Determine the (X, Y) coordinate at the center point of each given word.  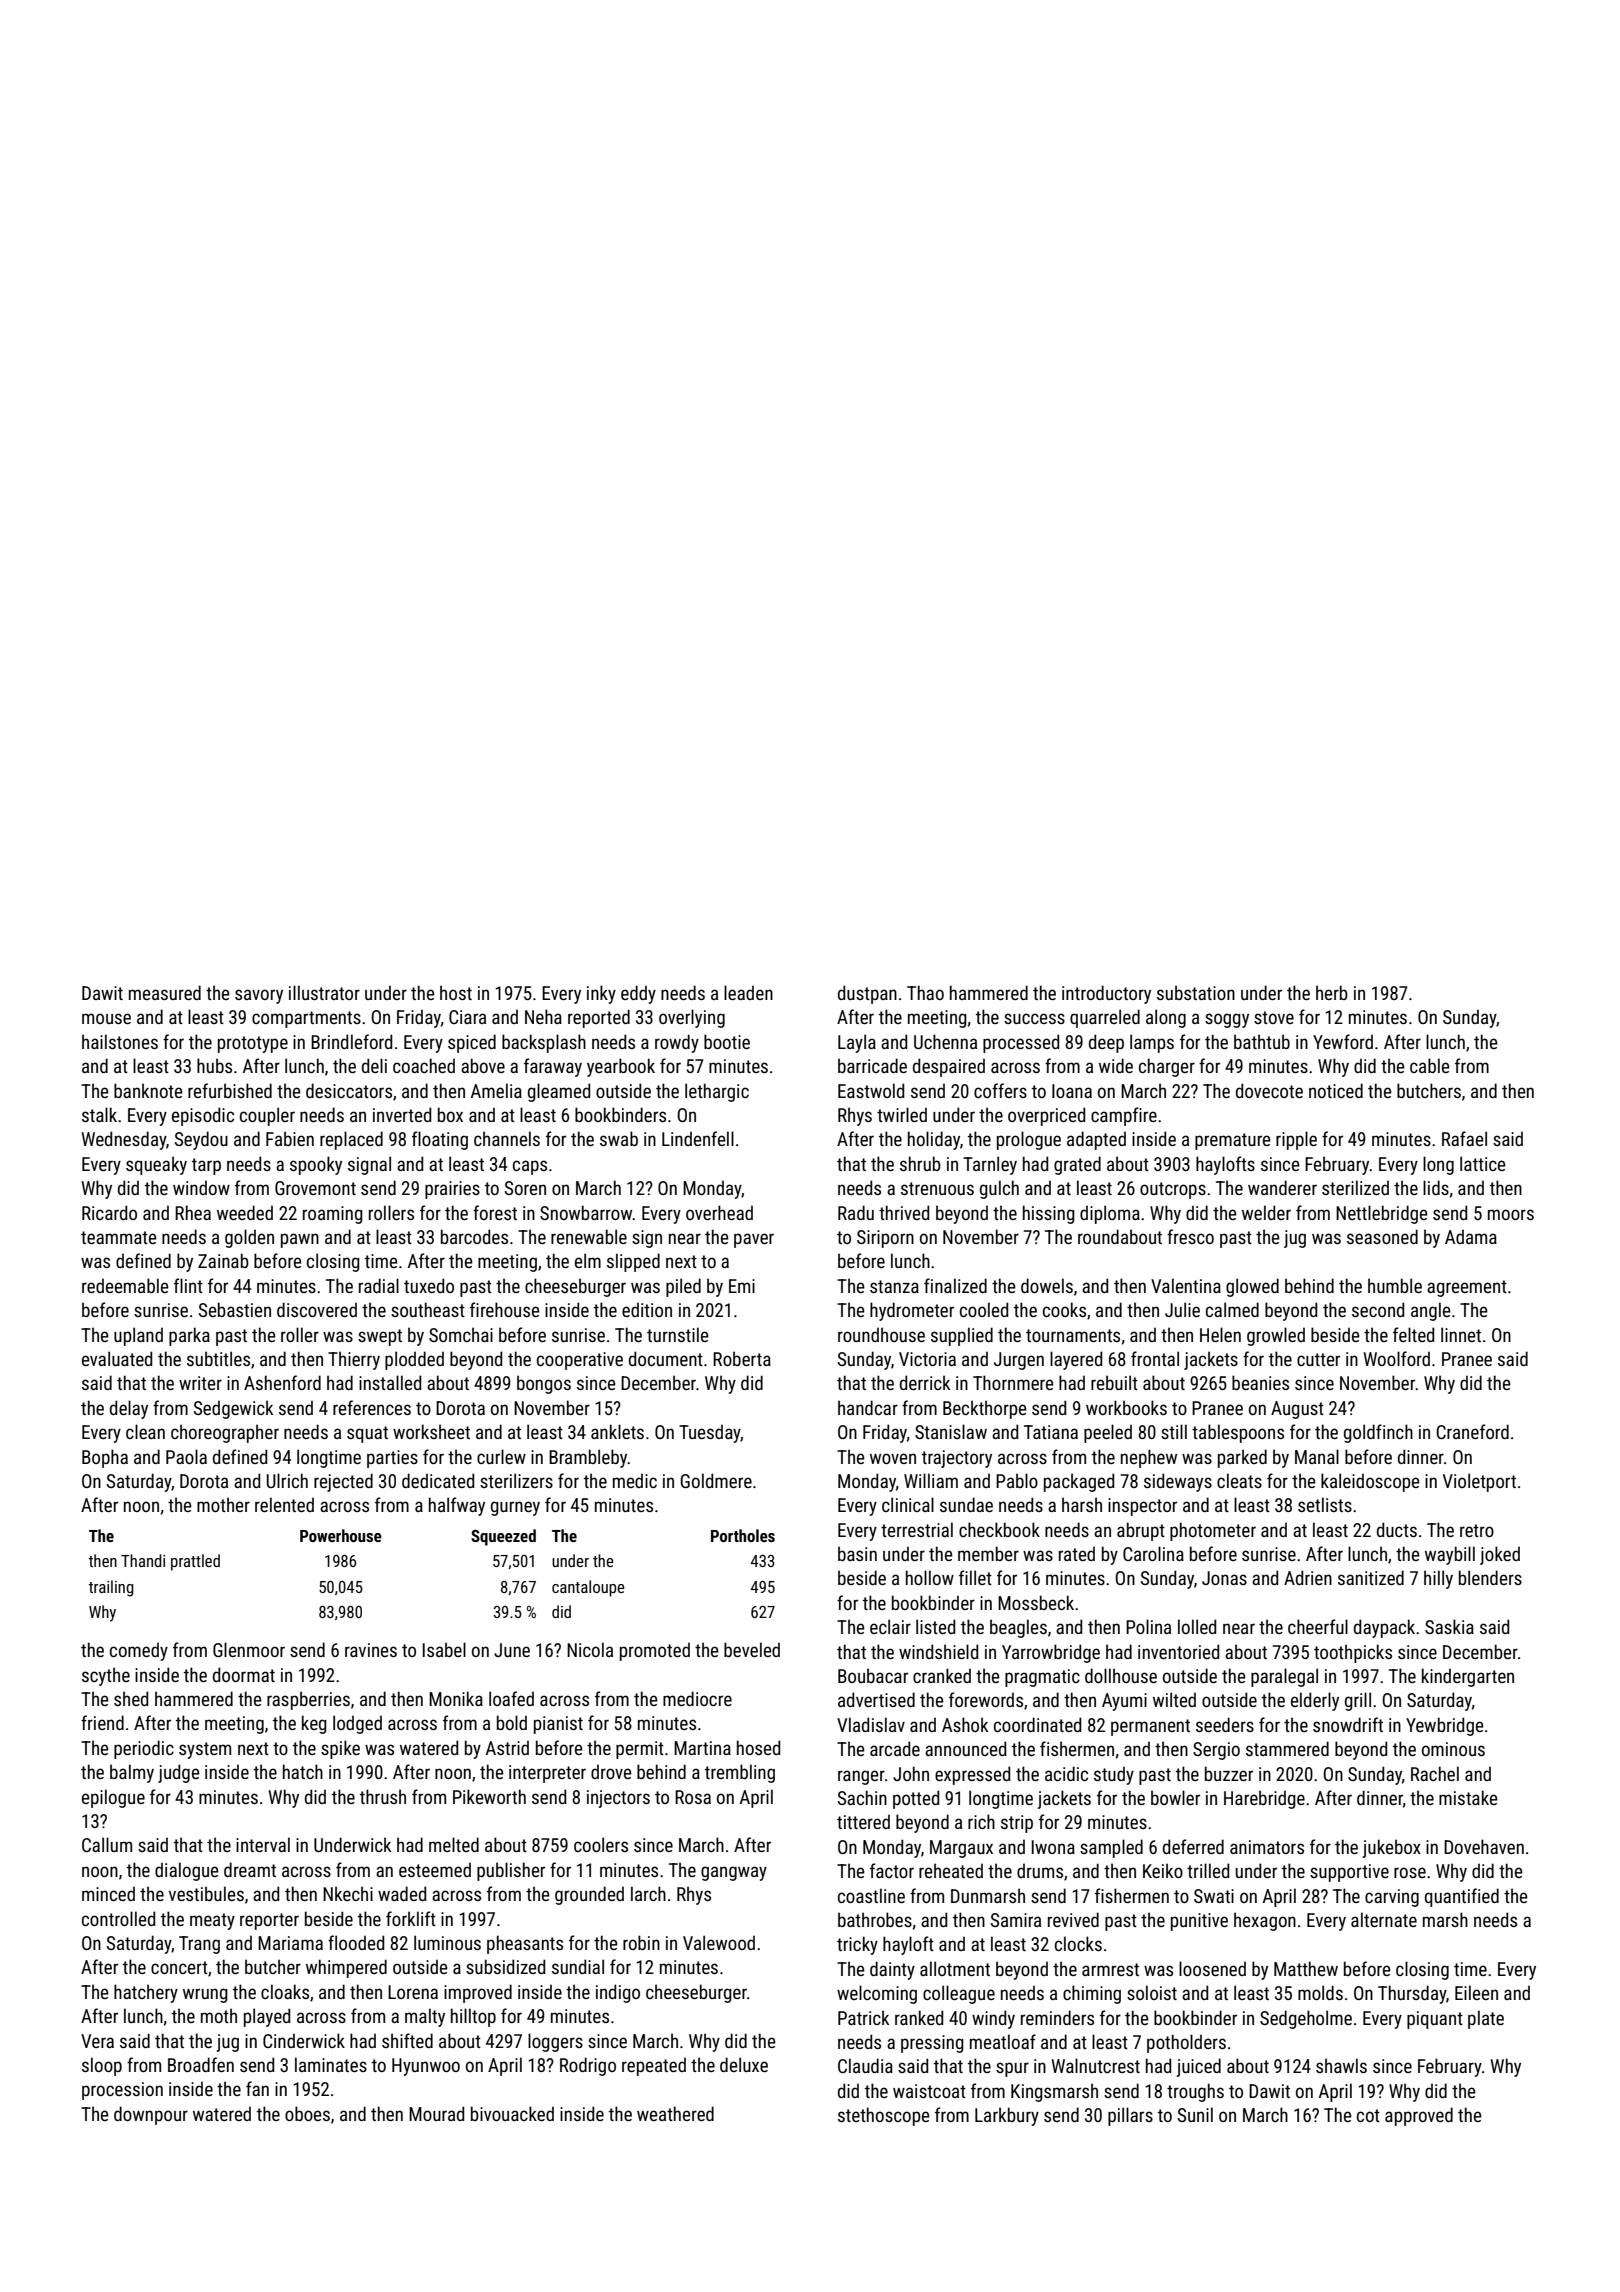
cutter (1318, 1359)
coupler (267, 1116)
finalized (955, 1285)
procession (122, 2091)
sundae (966, 1504)
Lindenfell (698, 1138)
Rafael (1464, 1138)
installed (390, 1382)
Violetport (1479, 1482)
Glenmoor (249, 1649)
